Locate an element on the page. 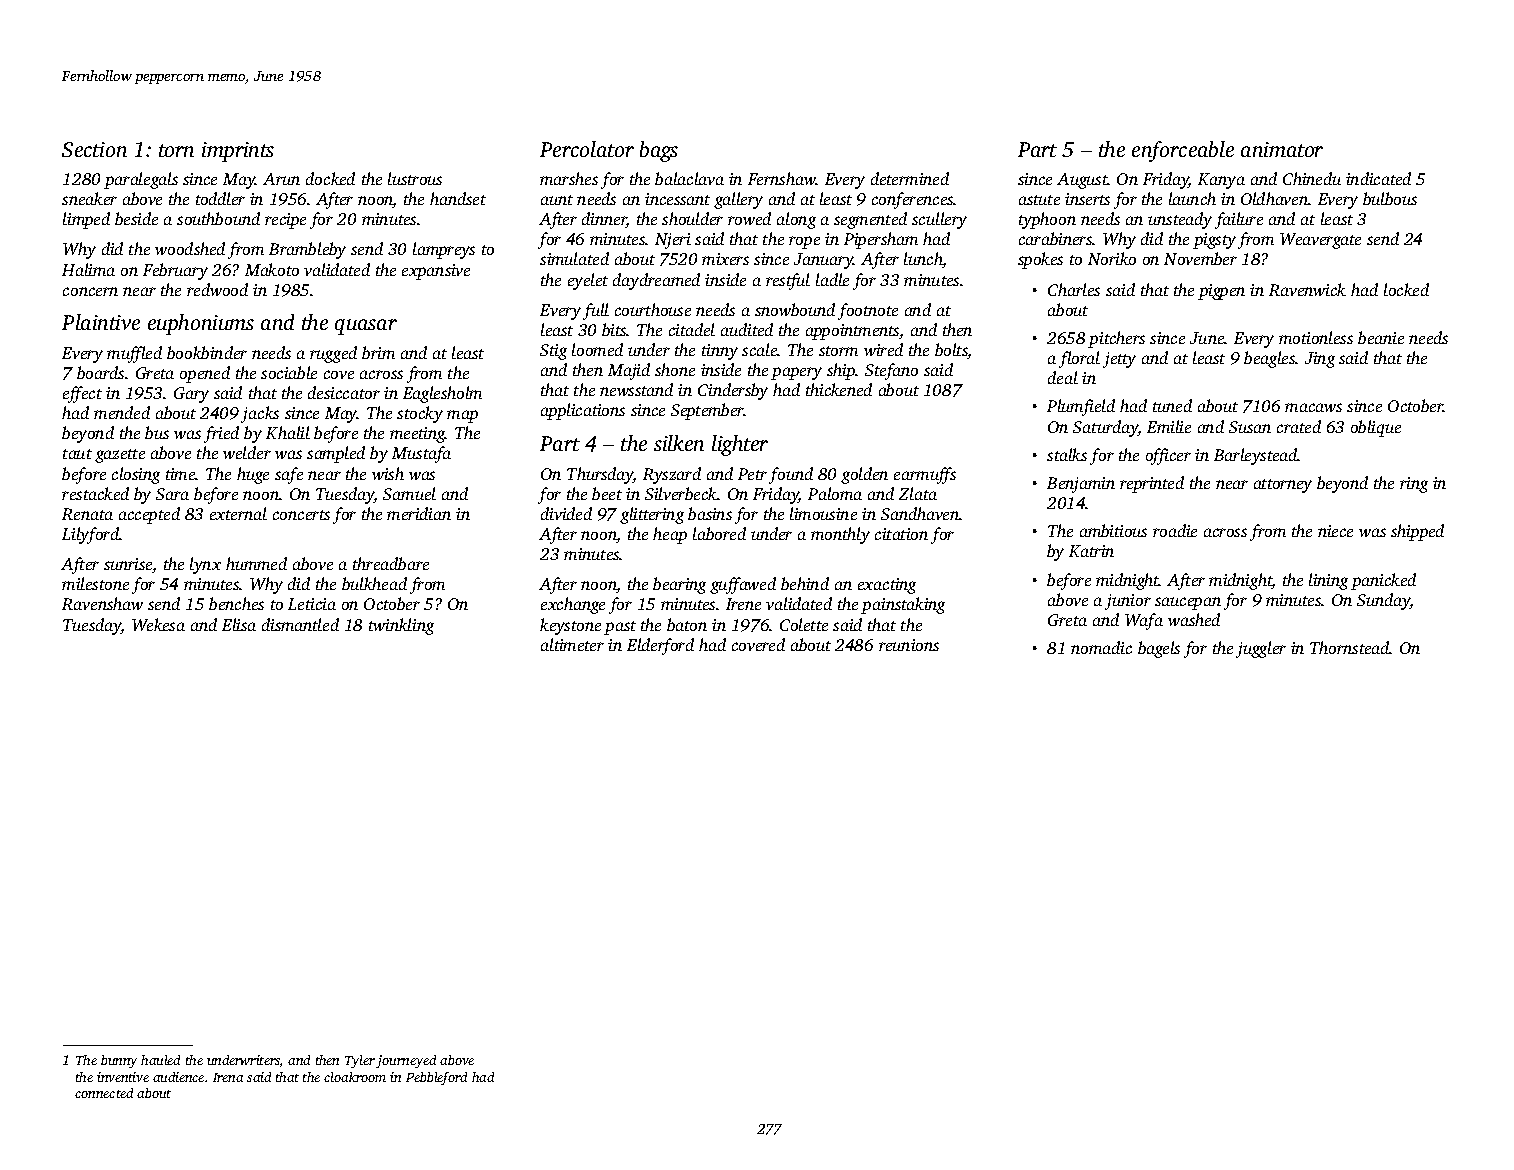 Image resolution: width=1514 pixels, height=1170 pixels. reunions is located at coordinates (909, 645).
